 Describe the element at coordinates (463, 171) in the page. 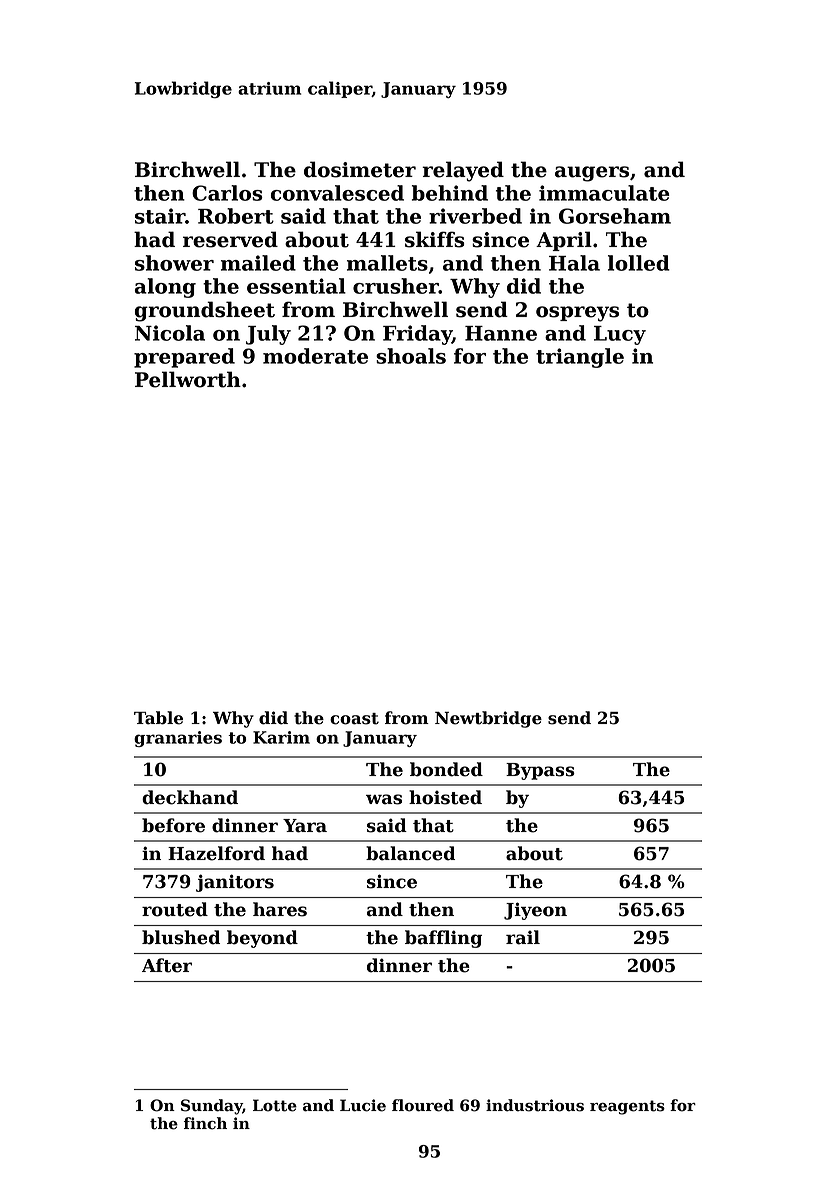

I see `relayed` at that location.
